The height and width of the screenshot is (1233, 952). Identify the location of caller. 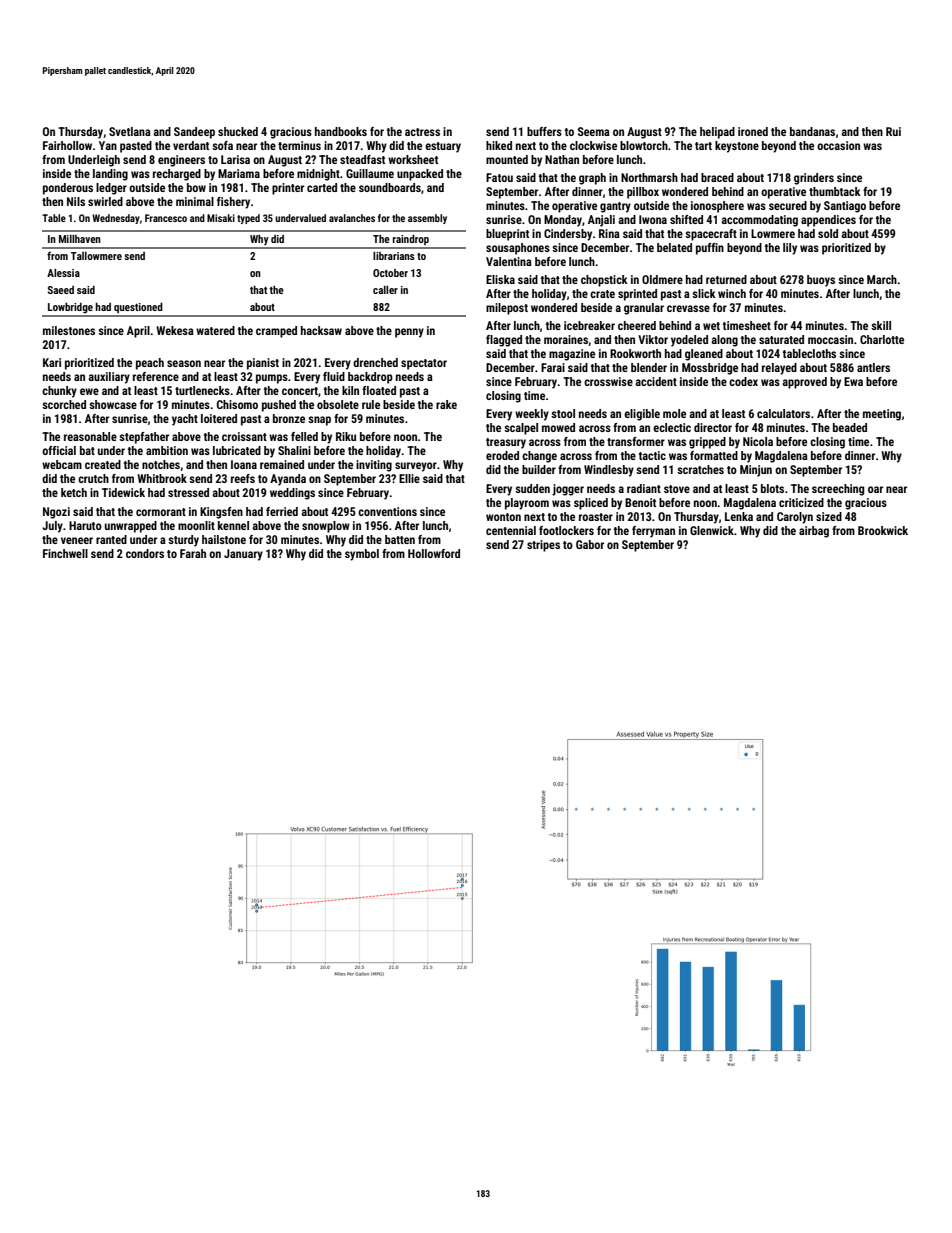
(385, 290).
